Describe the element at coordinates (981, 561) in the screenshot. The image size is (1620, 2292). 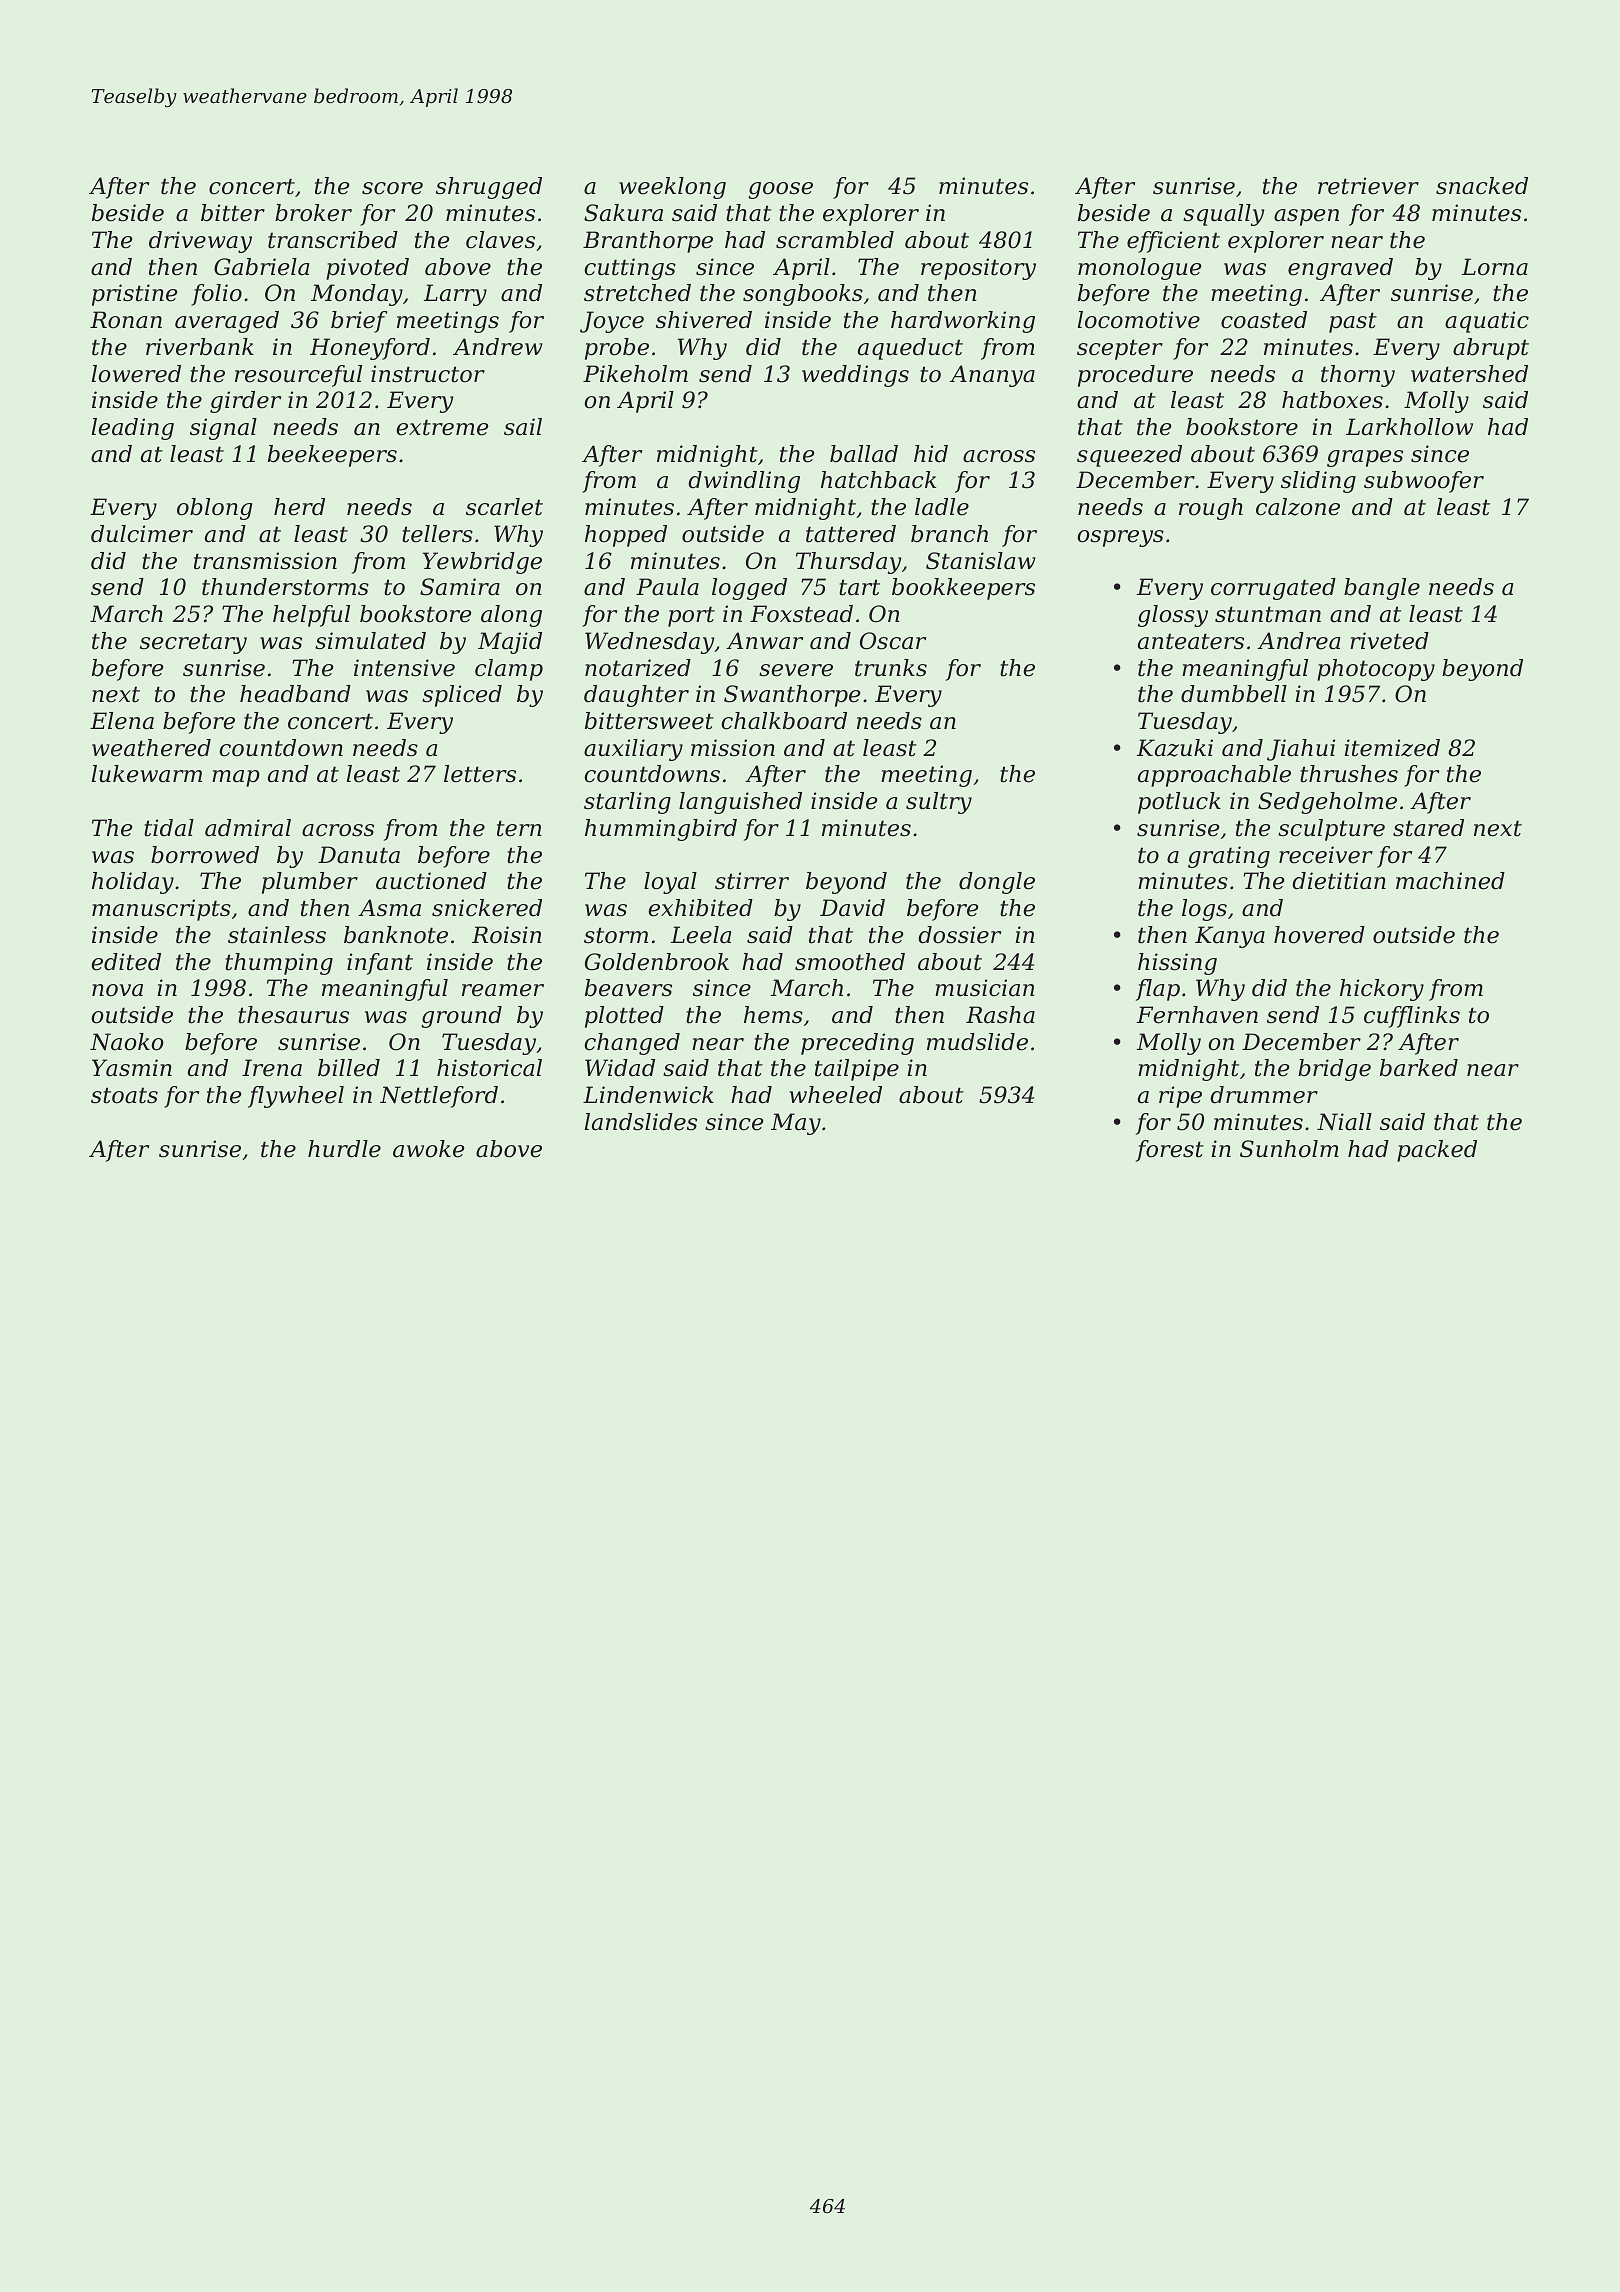
I see `Stanislaw` at that location.
